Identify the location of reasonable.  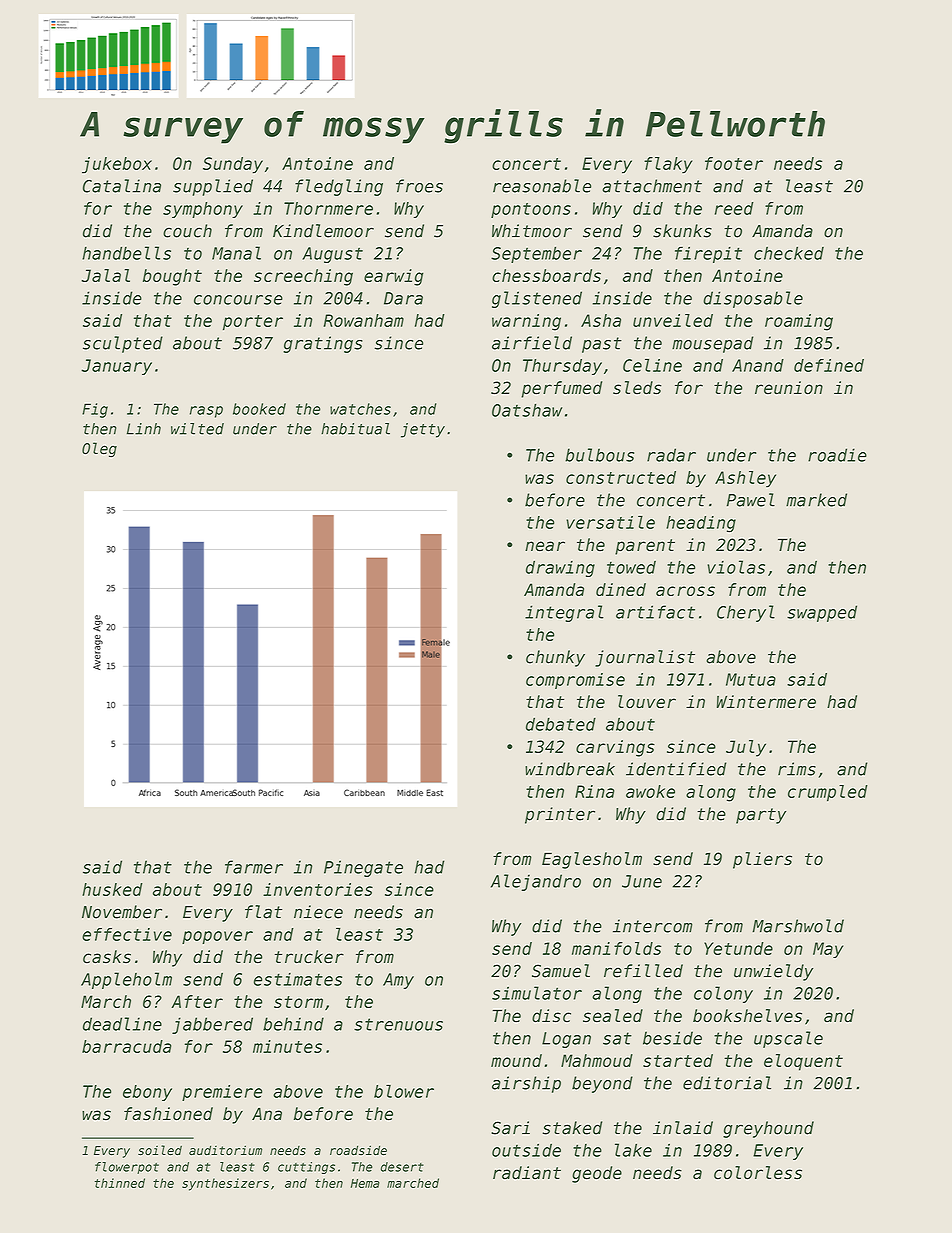
(542, 186).
